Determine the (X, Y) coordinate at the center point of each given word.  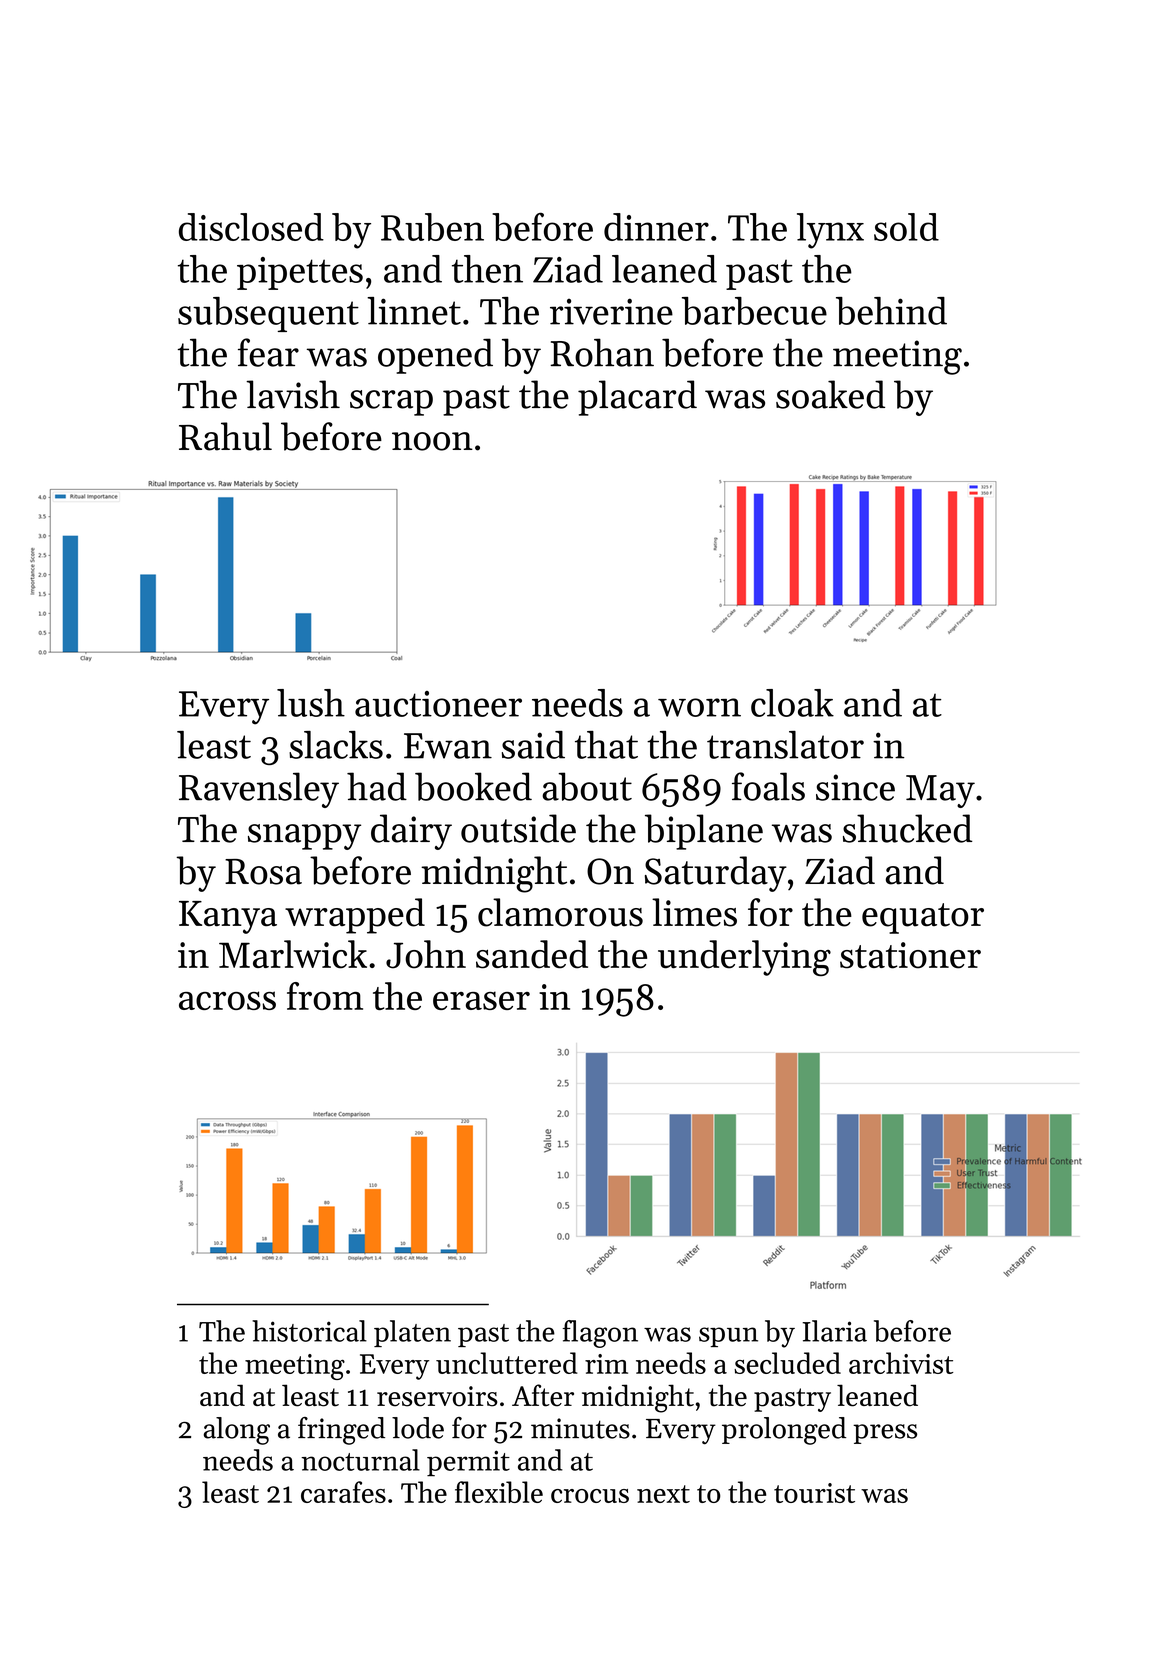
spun (728, 1337)
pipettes (300, 273)
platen (412, 1333)
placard (637, 398)
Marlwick (293, 954)
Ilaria (834, 1331)
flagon (600, 1334)
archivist (901, 1363)
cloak (792, 703)
